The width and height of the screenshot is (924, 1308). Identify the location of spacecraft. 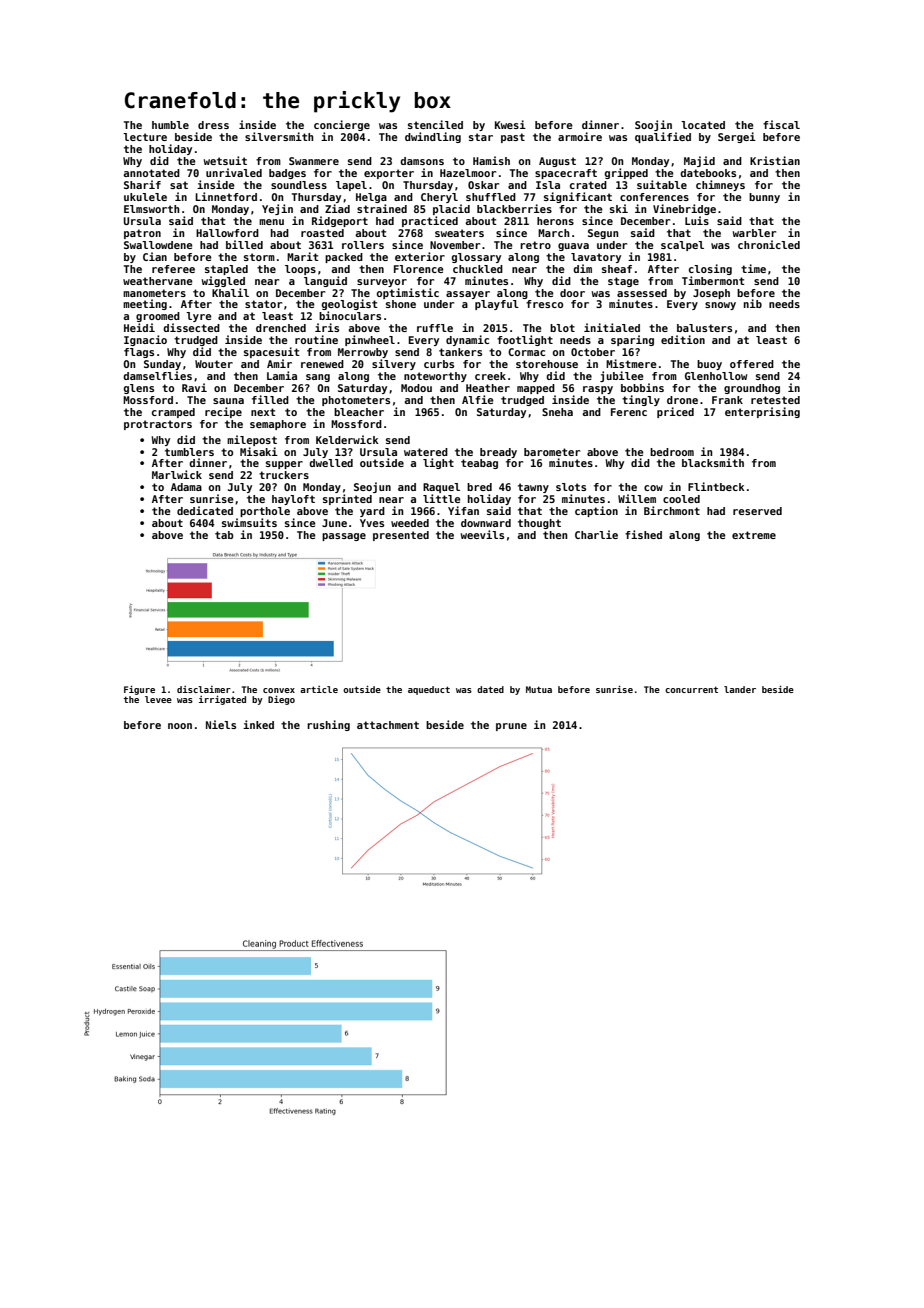
(566, 174).
